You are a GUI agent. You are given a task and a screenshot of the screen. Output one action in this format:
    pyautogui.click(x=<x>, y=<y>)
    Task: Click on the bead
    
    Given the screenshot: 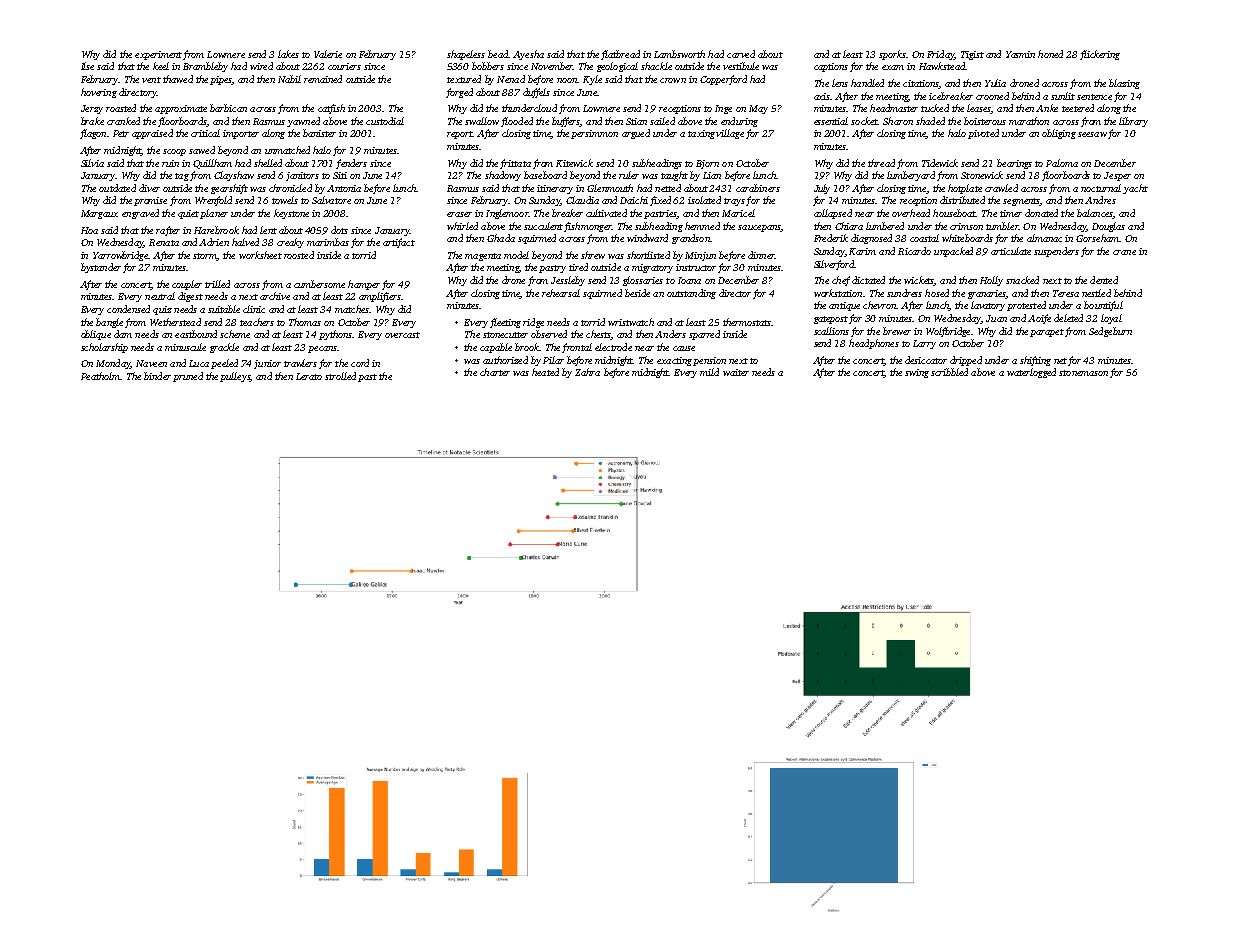 What is the action you would take?
    pyautogui.click(x=498, y=54)
